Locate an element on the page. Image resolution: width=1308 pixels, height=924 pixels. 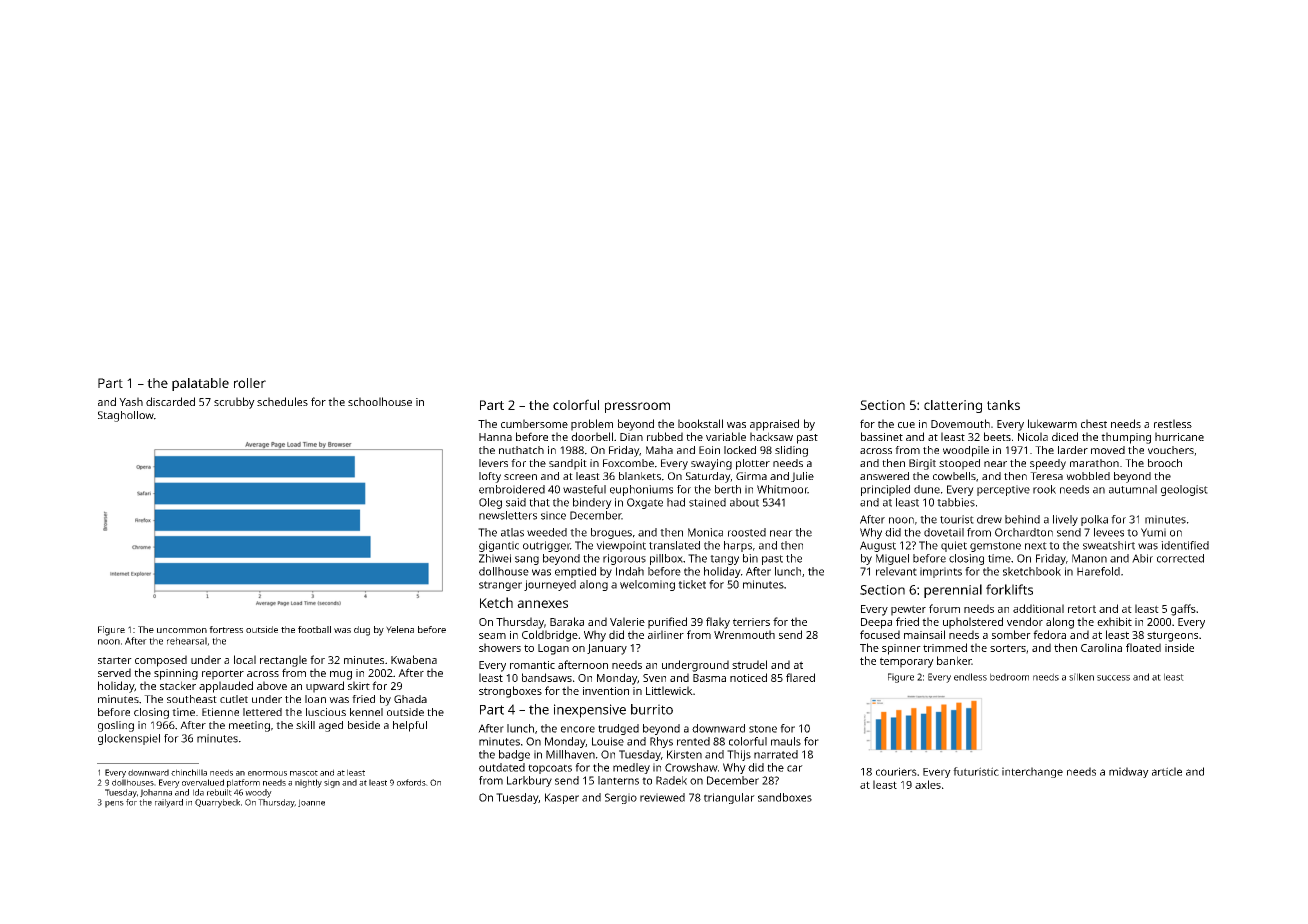
inside is located at coordinates (1179, 647).
